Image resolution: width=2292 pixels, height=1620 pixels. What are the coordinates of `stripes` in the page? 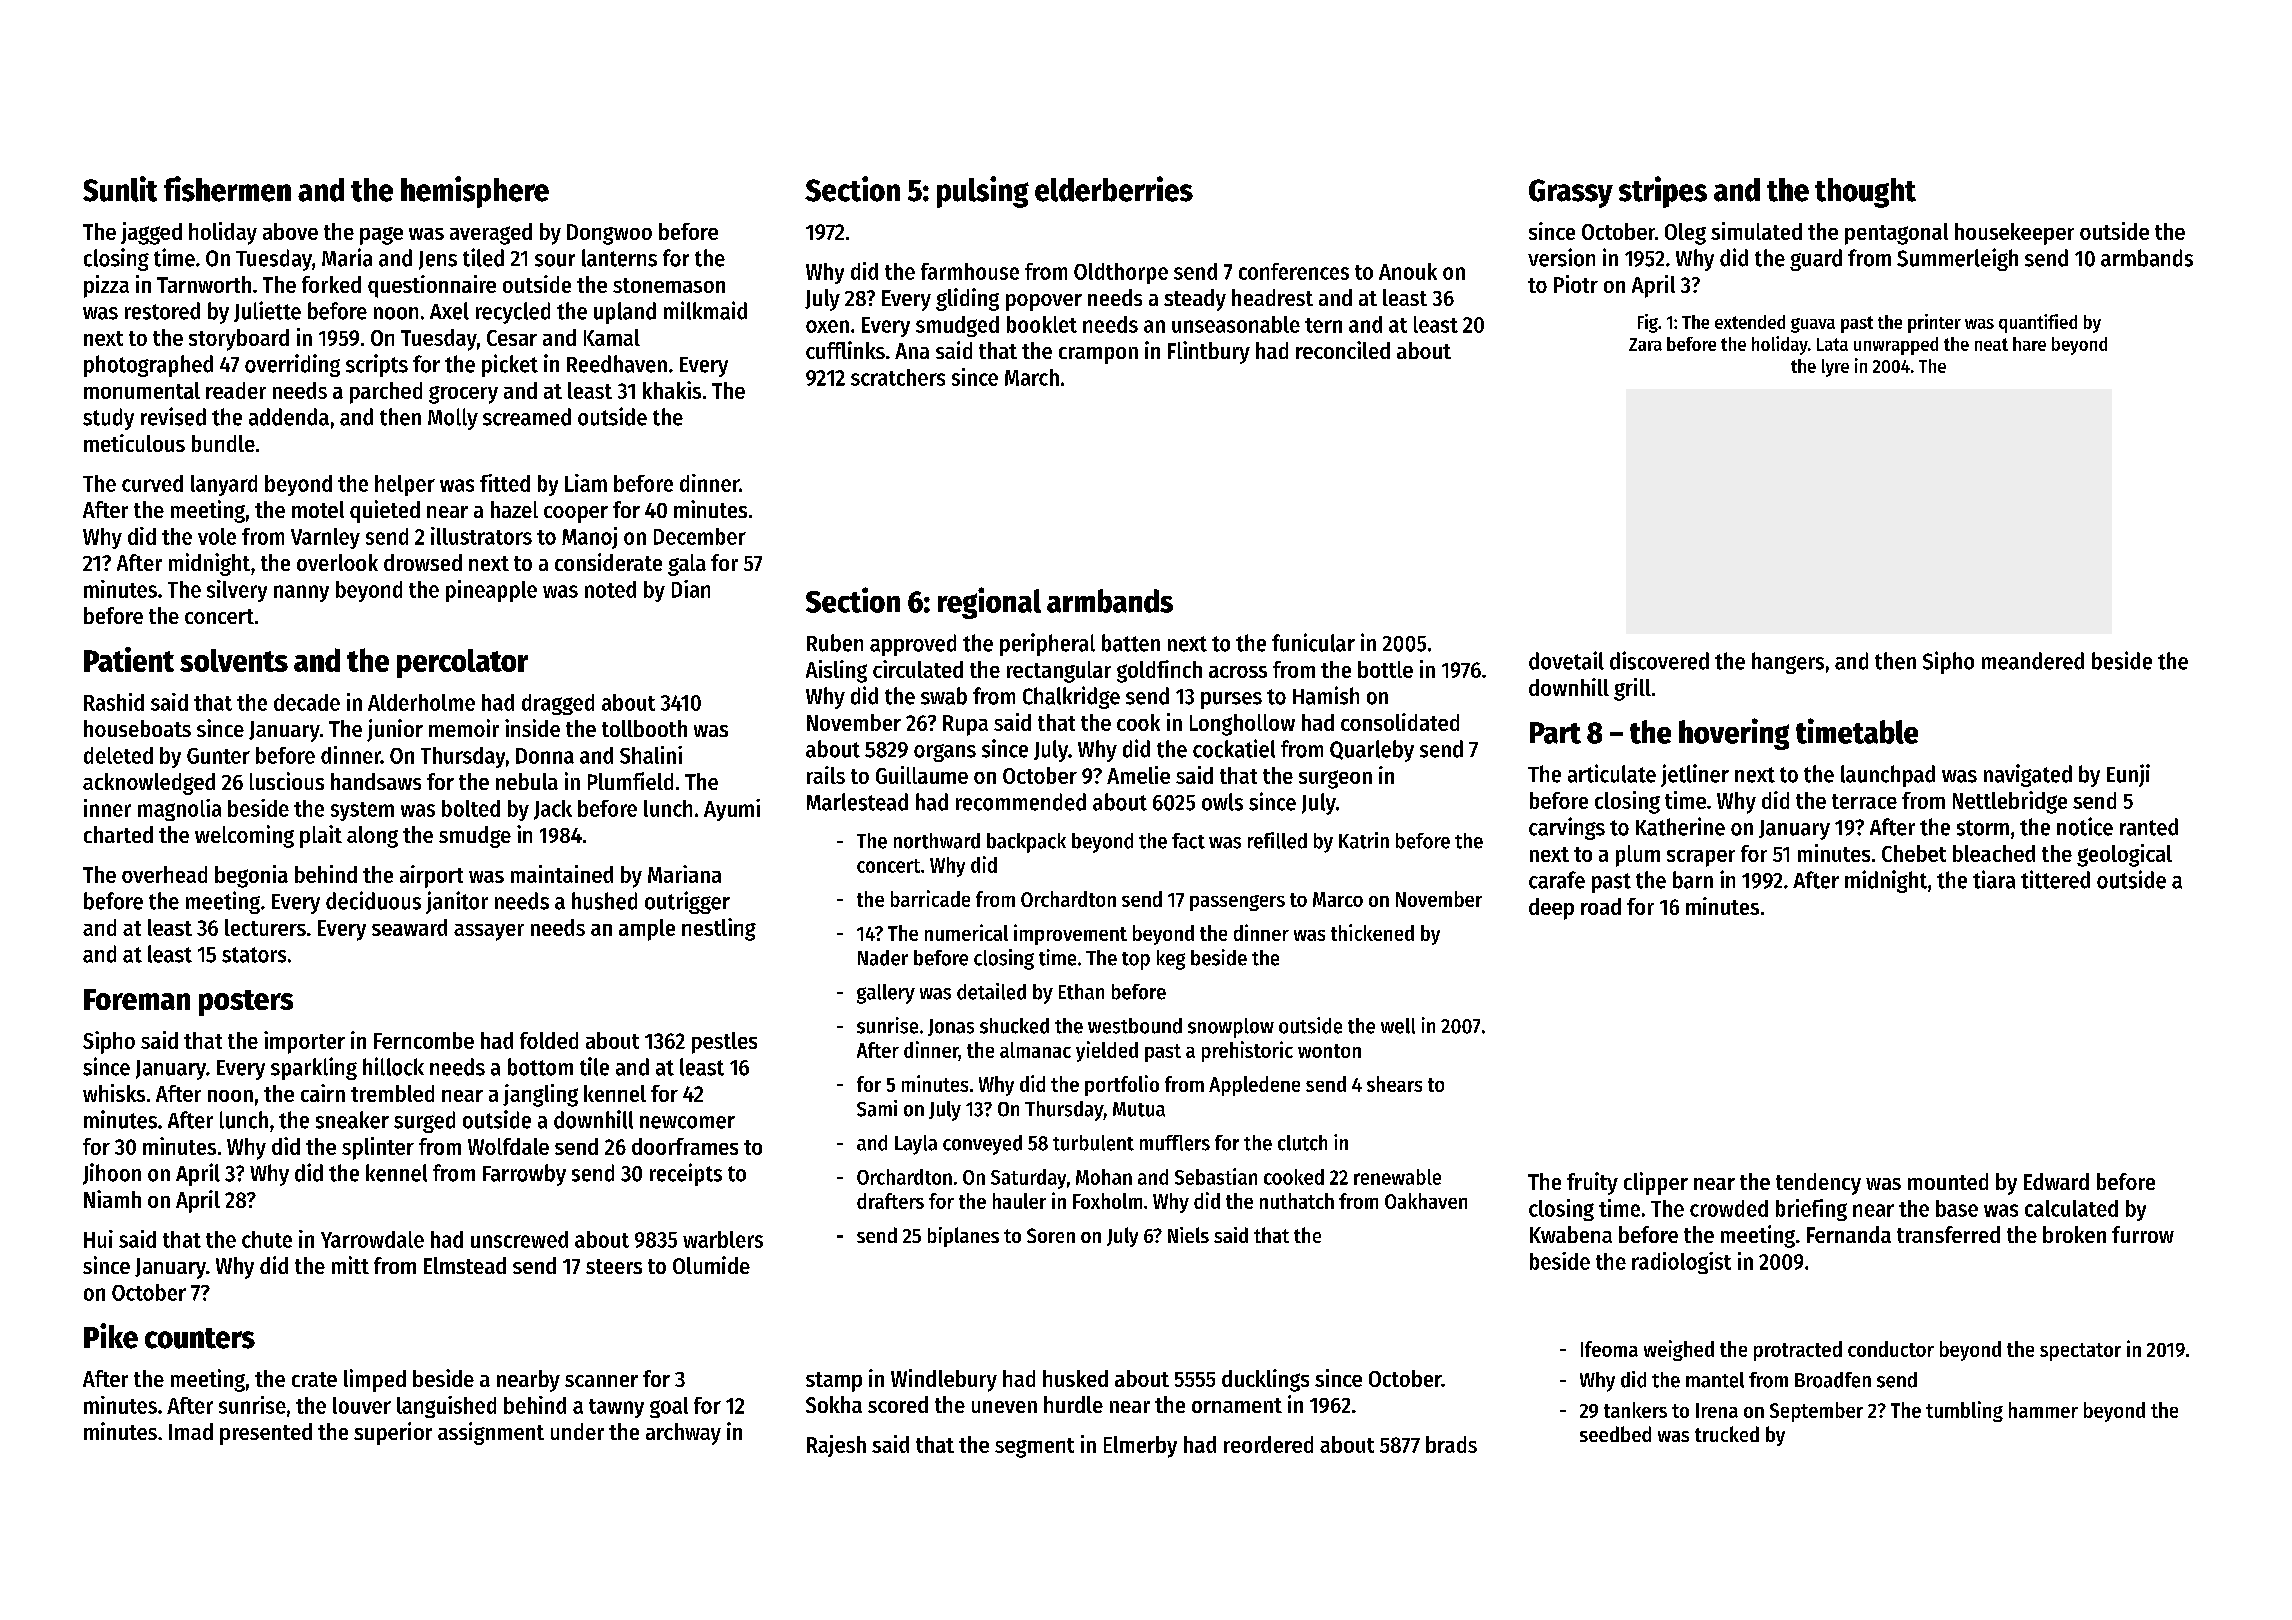 It's located at (1663, 192).
